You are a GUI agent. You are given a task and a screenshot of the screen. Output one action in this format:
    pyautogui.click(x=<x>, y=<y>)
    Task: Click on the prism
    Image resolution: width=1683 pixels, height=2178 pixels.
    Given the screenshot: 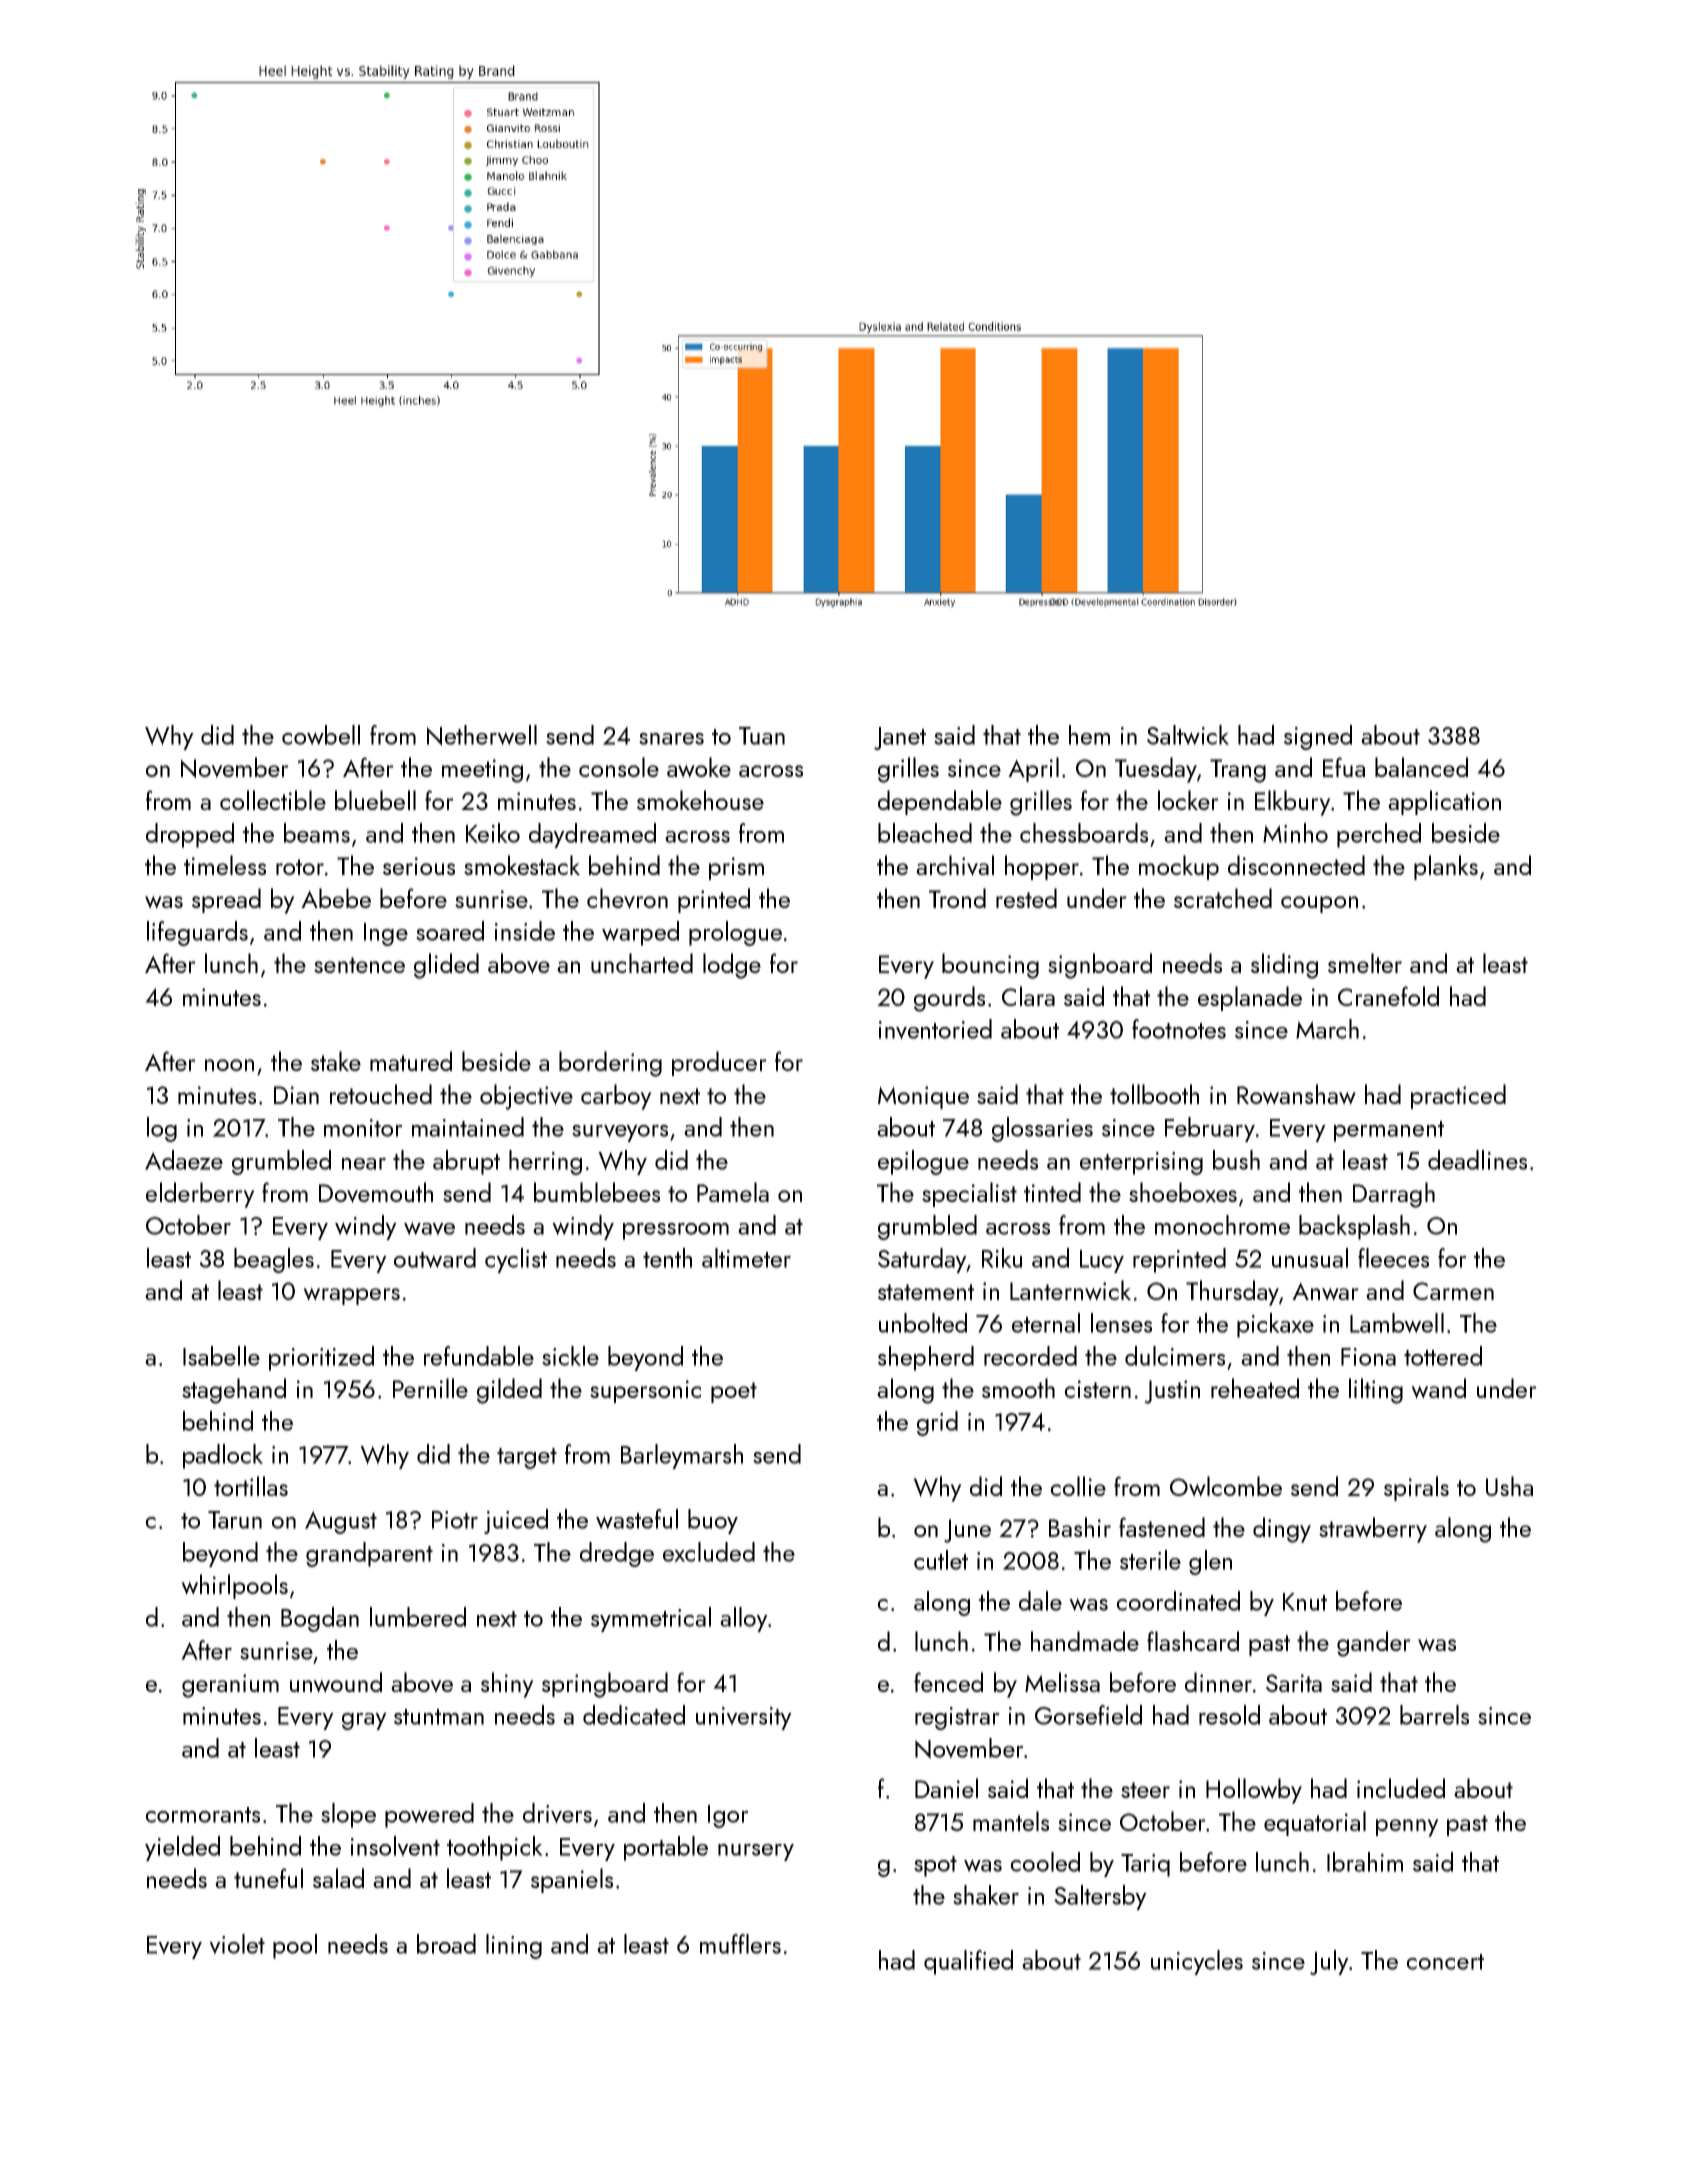 What is the action you would take?
    pyautogui.click(x=736, y=868)
